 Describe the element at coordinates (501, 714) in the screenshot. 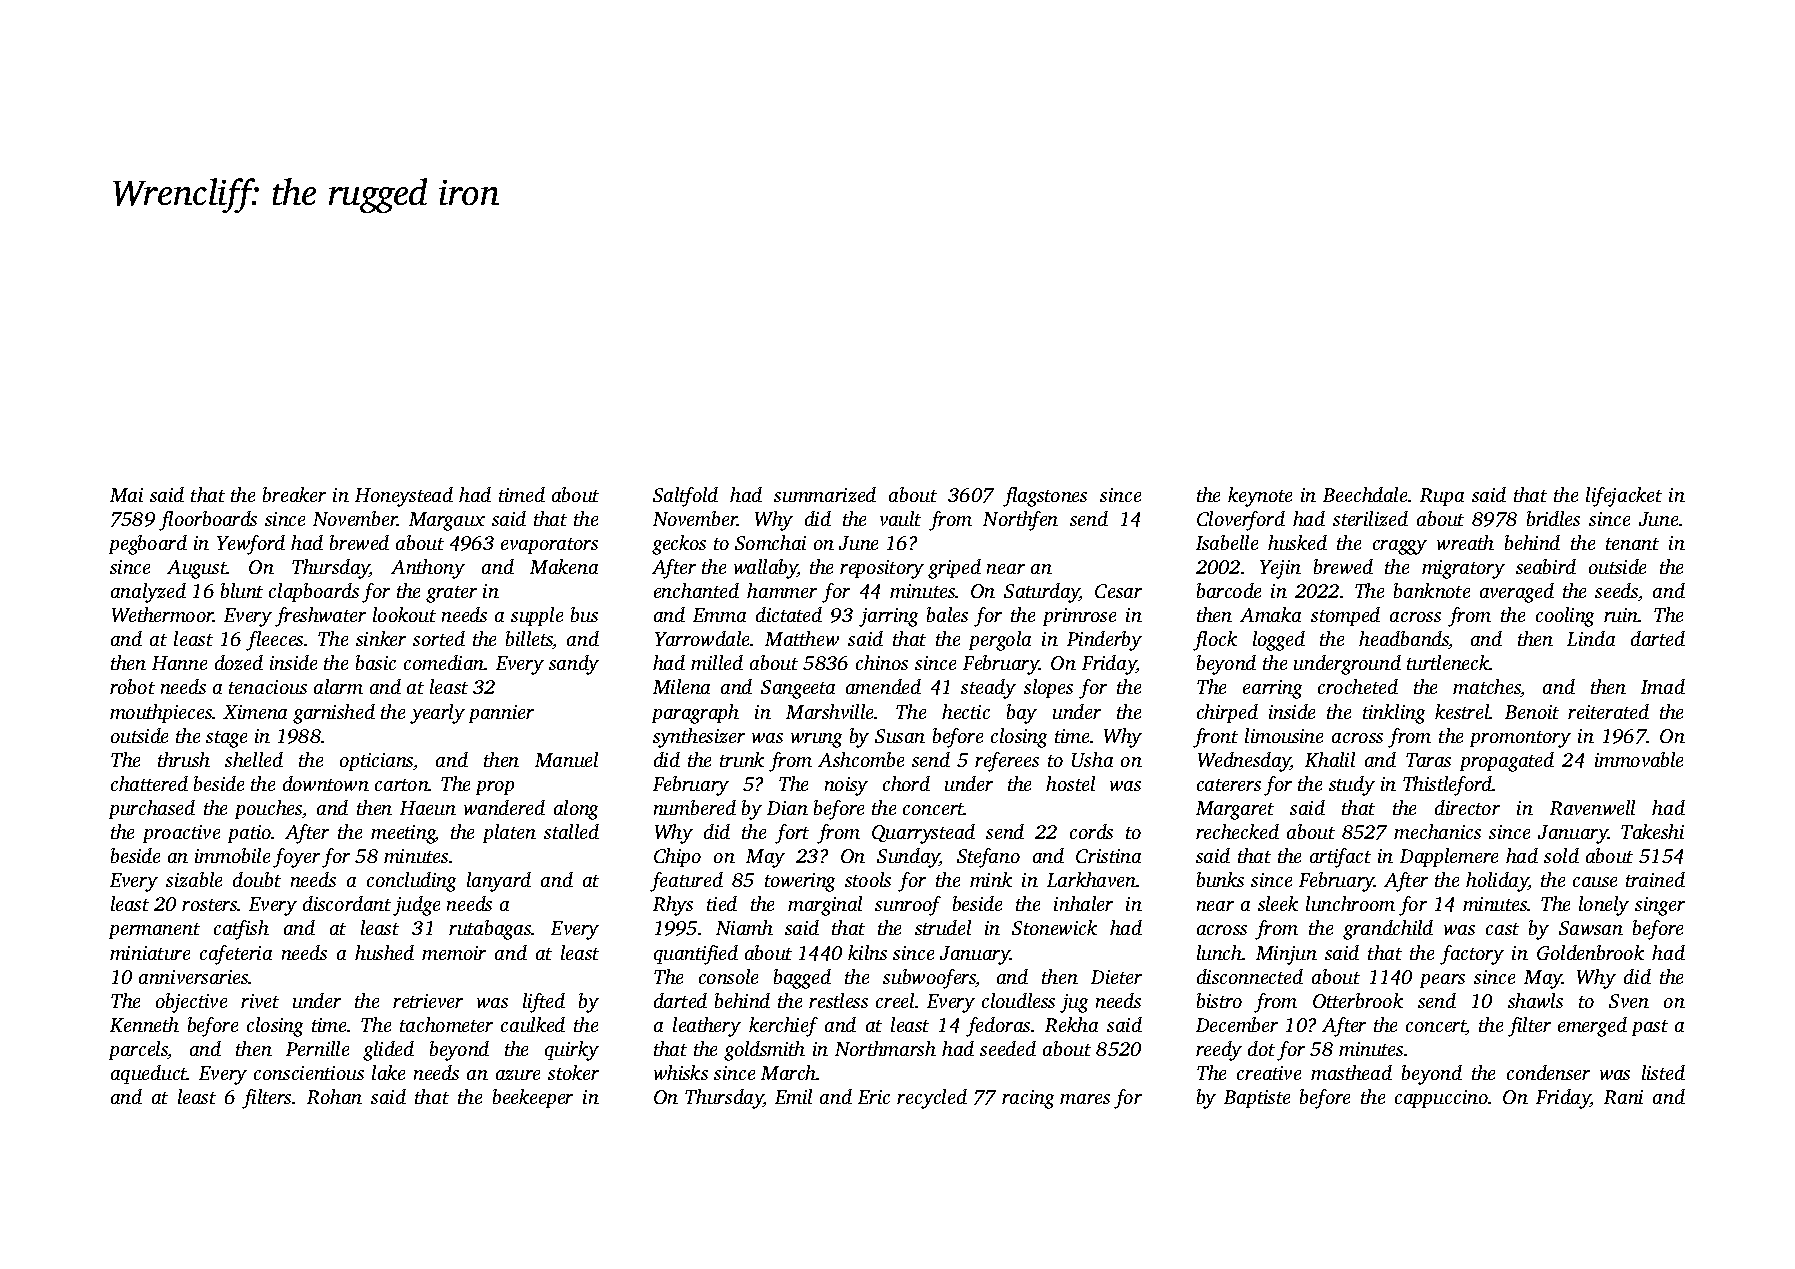

I see `pannier` at that location.
